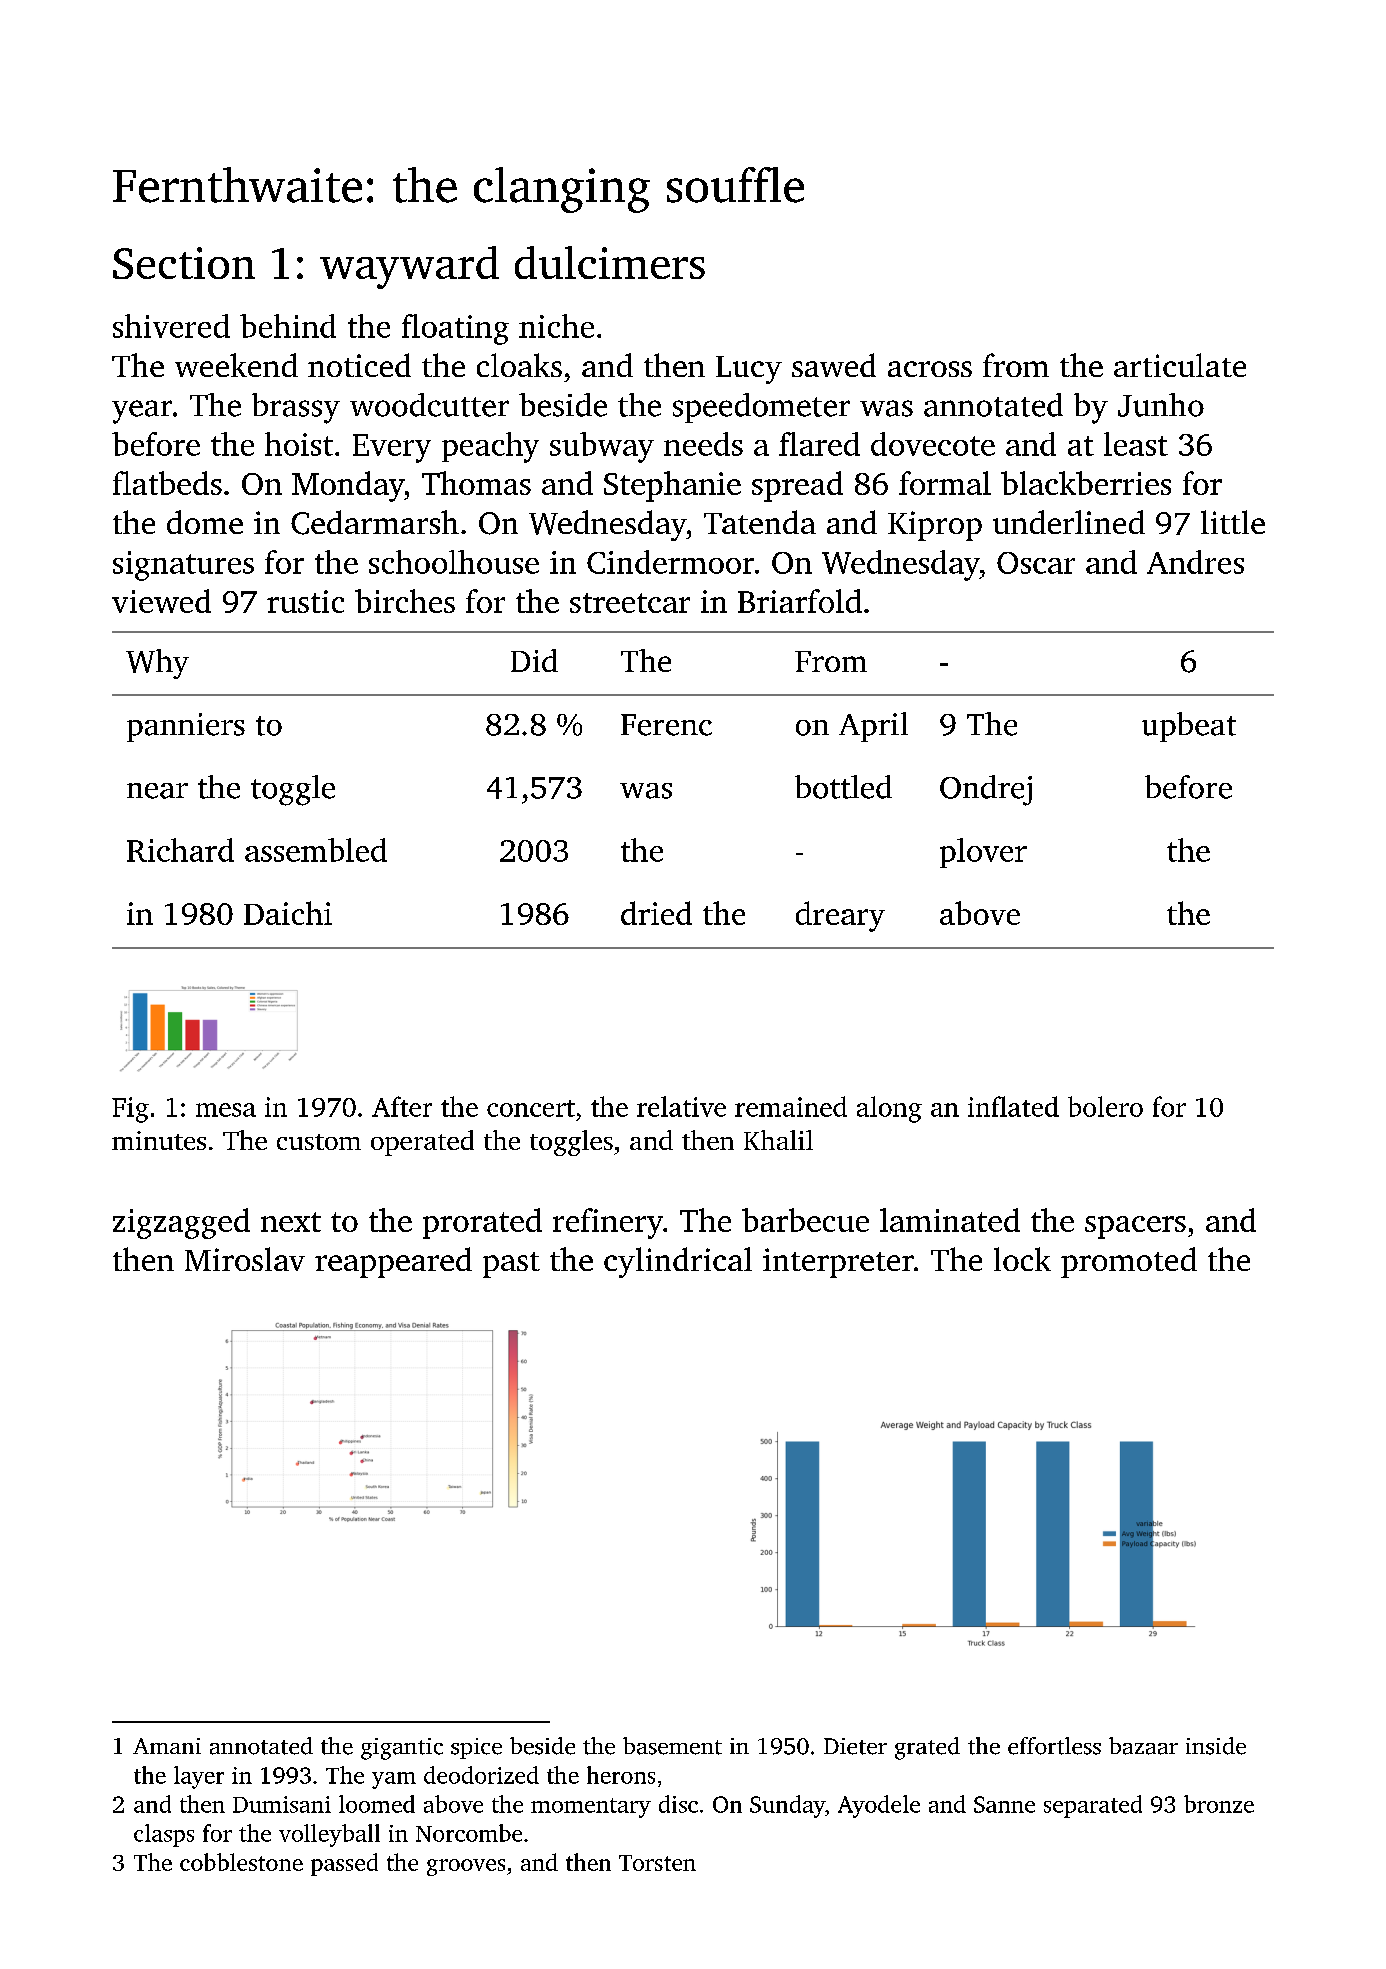  I want to click on Daichi, so click(288, 913).
